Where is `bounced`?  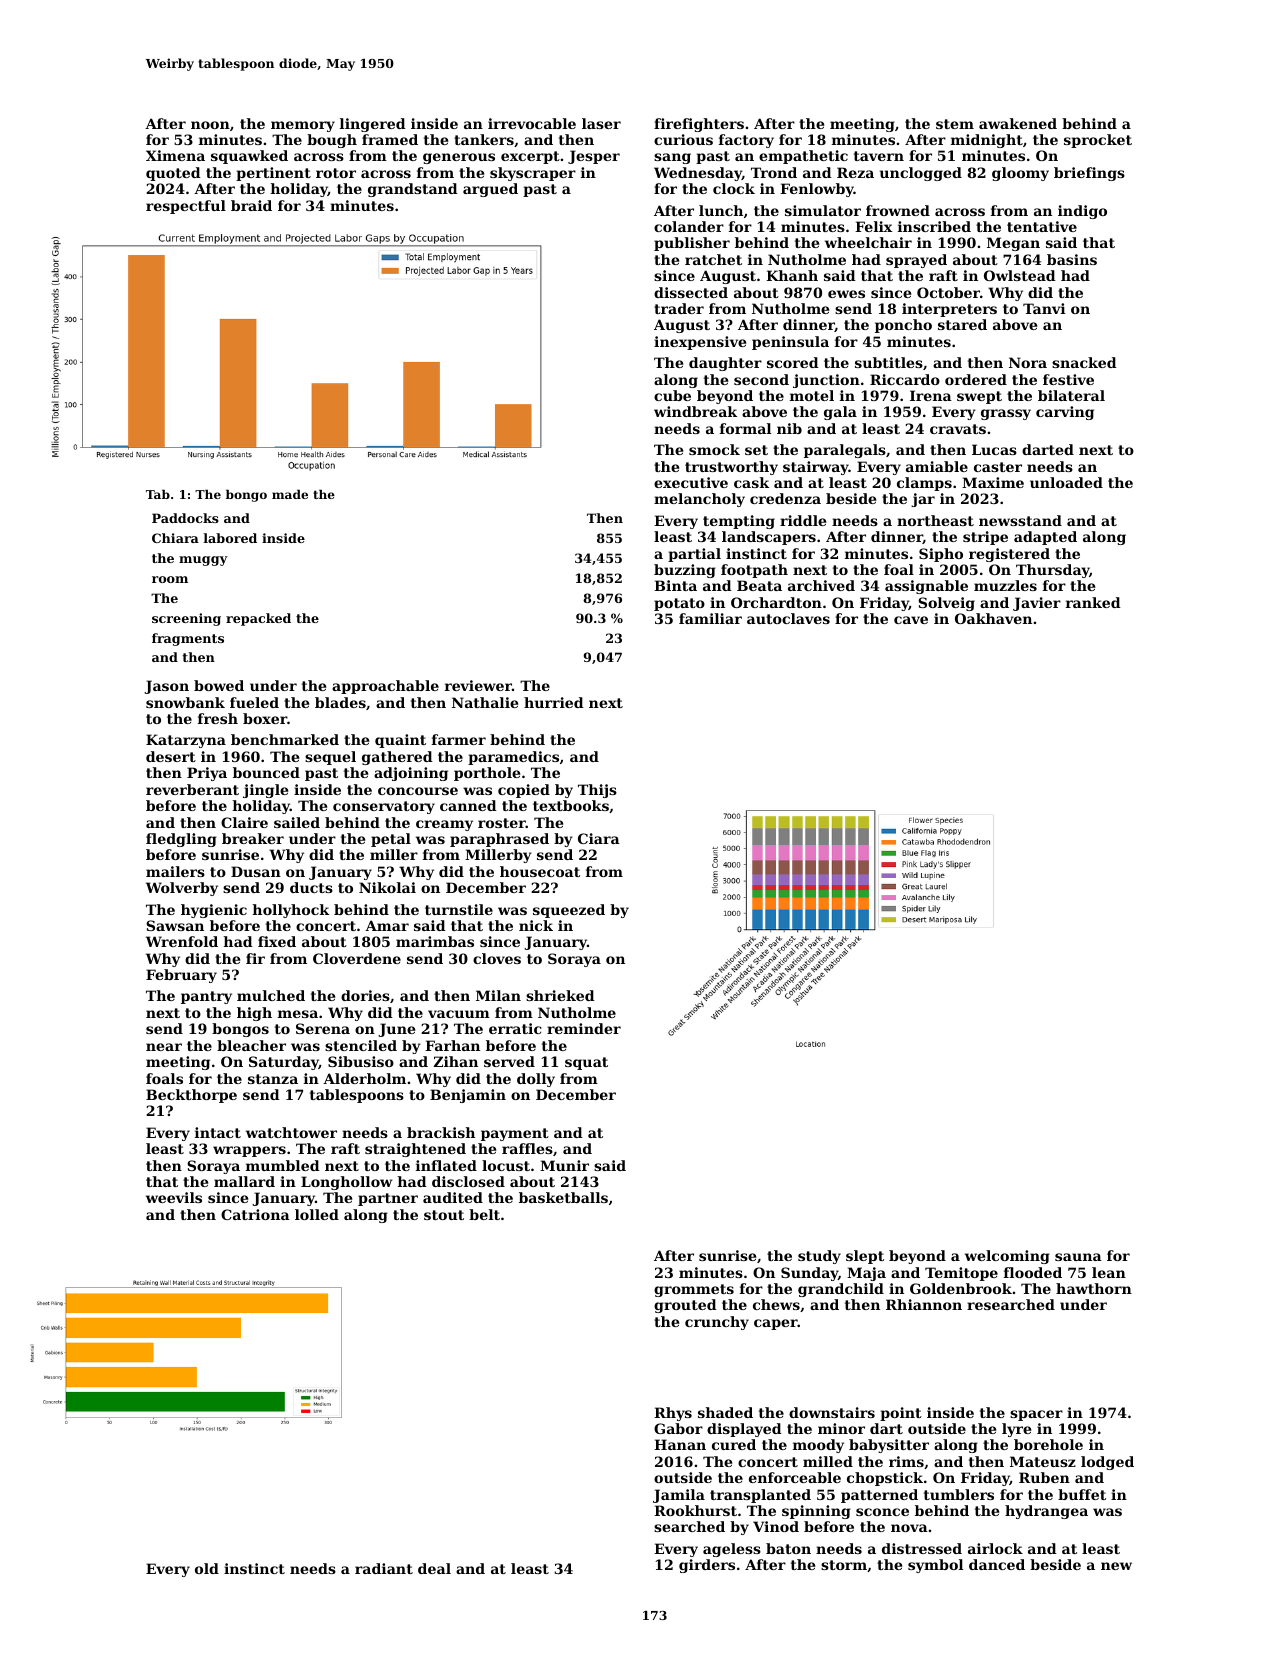 bounced is located at coordinates (266, 772).
